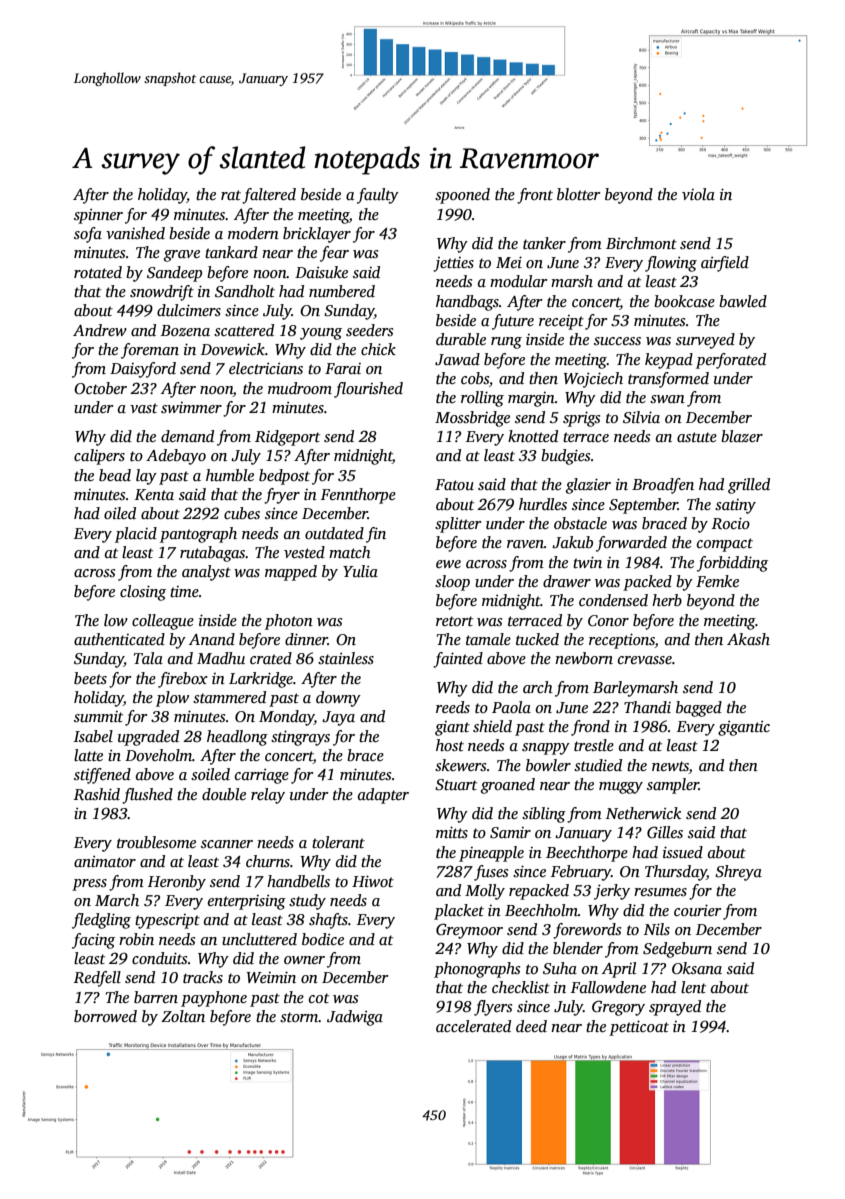 The height and width of the screenshot is (1199, 845). What do you see at coordinates (378, 349) in the screenshot?
I see `chick` at bounding box center [378, 349].
